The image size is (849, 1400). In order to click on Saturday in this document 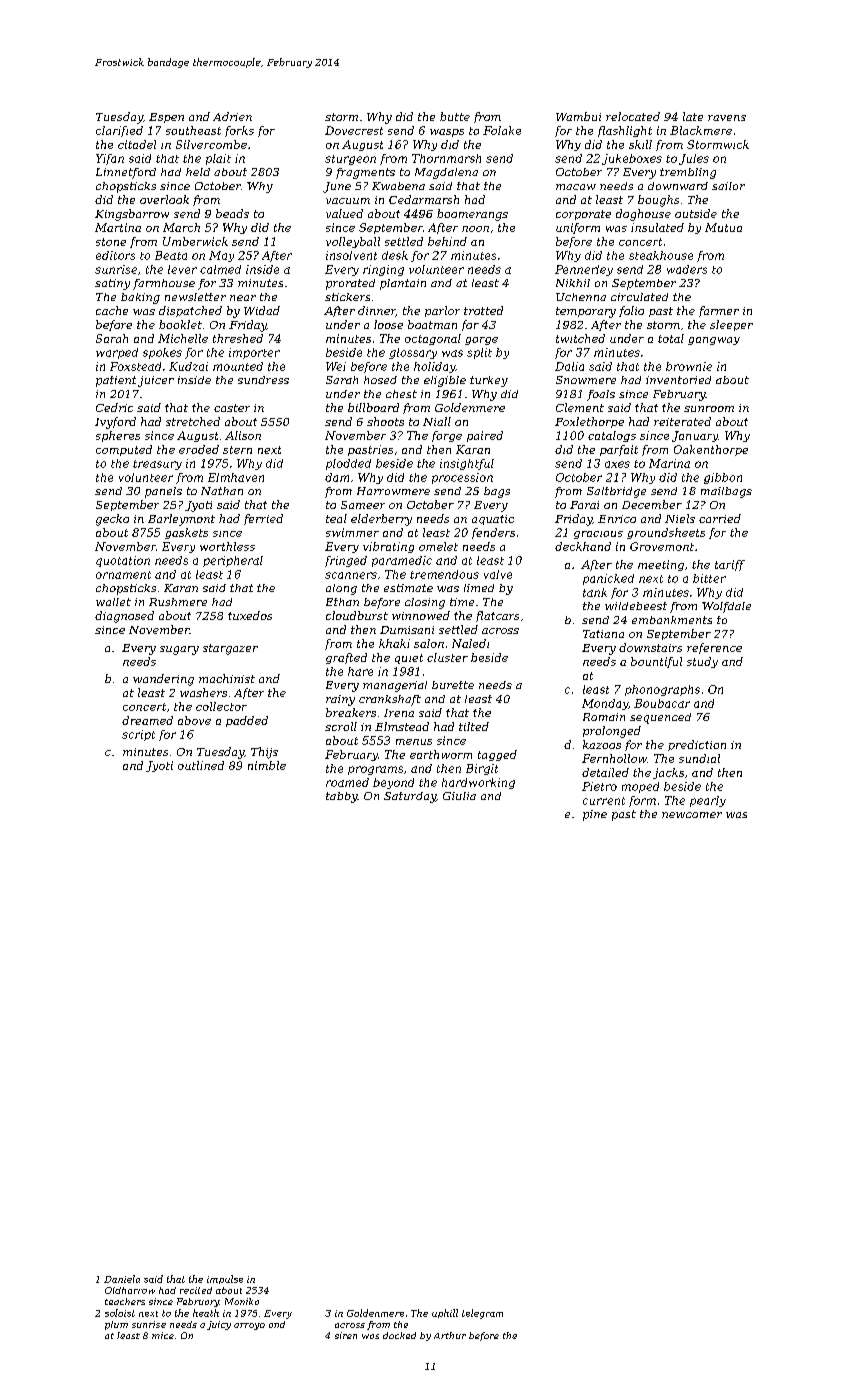, I will do `click(410, 797)`.
